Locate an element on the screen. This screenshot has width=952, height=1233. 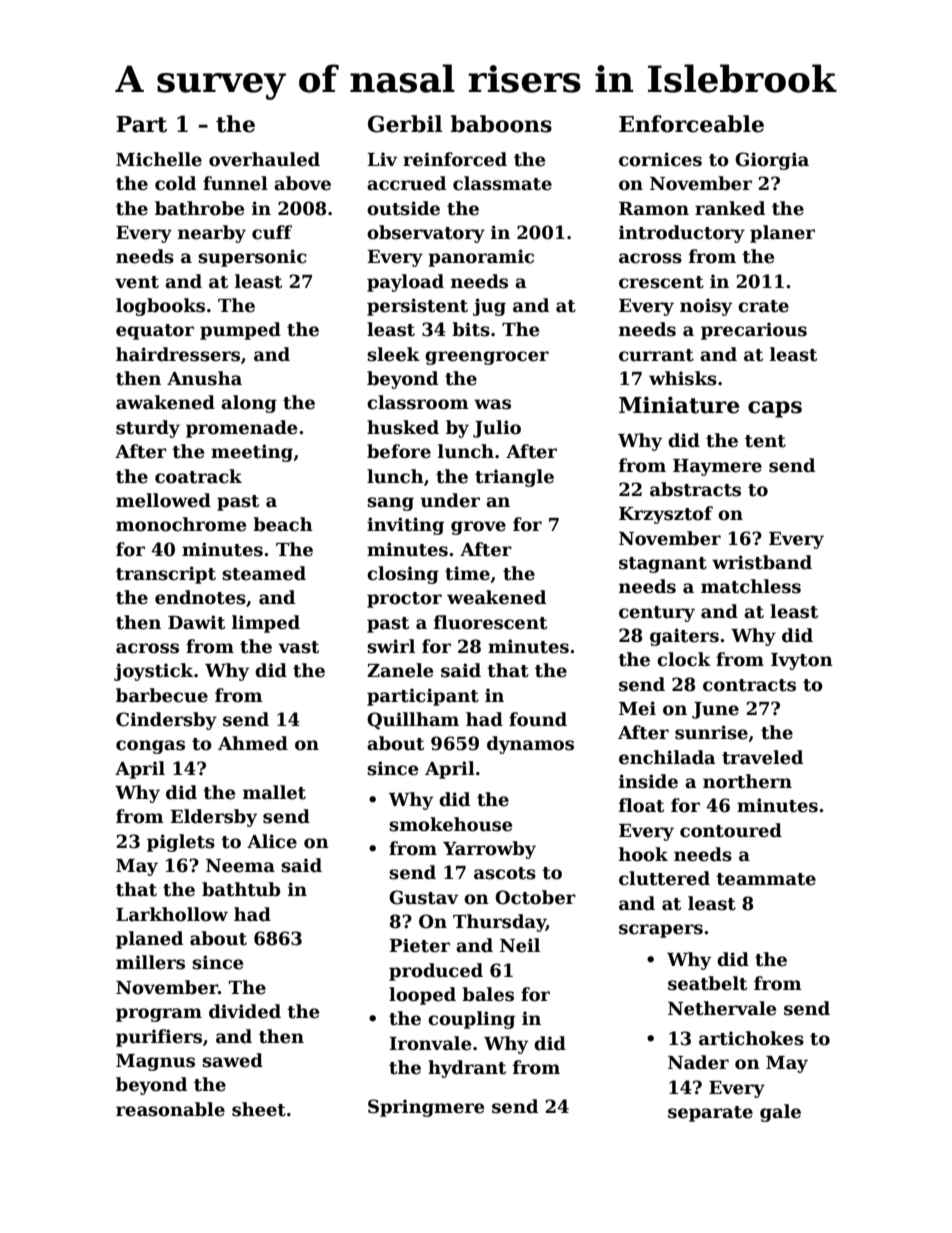
Springmere is located at coordinates (426, 1108).
